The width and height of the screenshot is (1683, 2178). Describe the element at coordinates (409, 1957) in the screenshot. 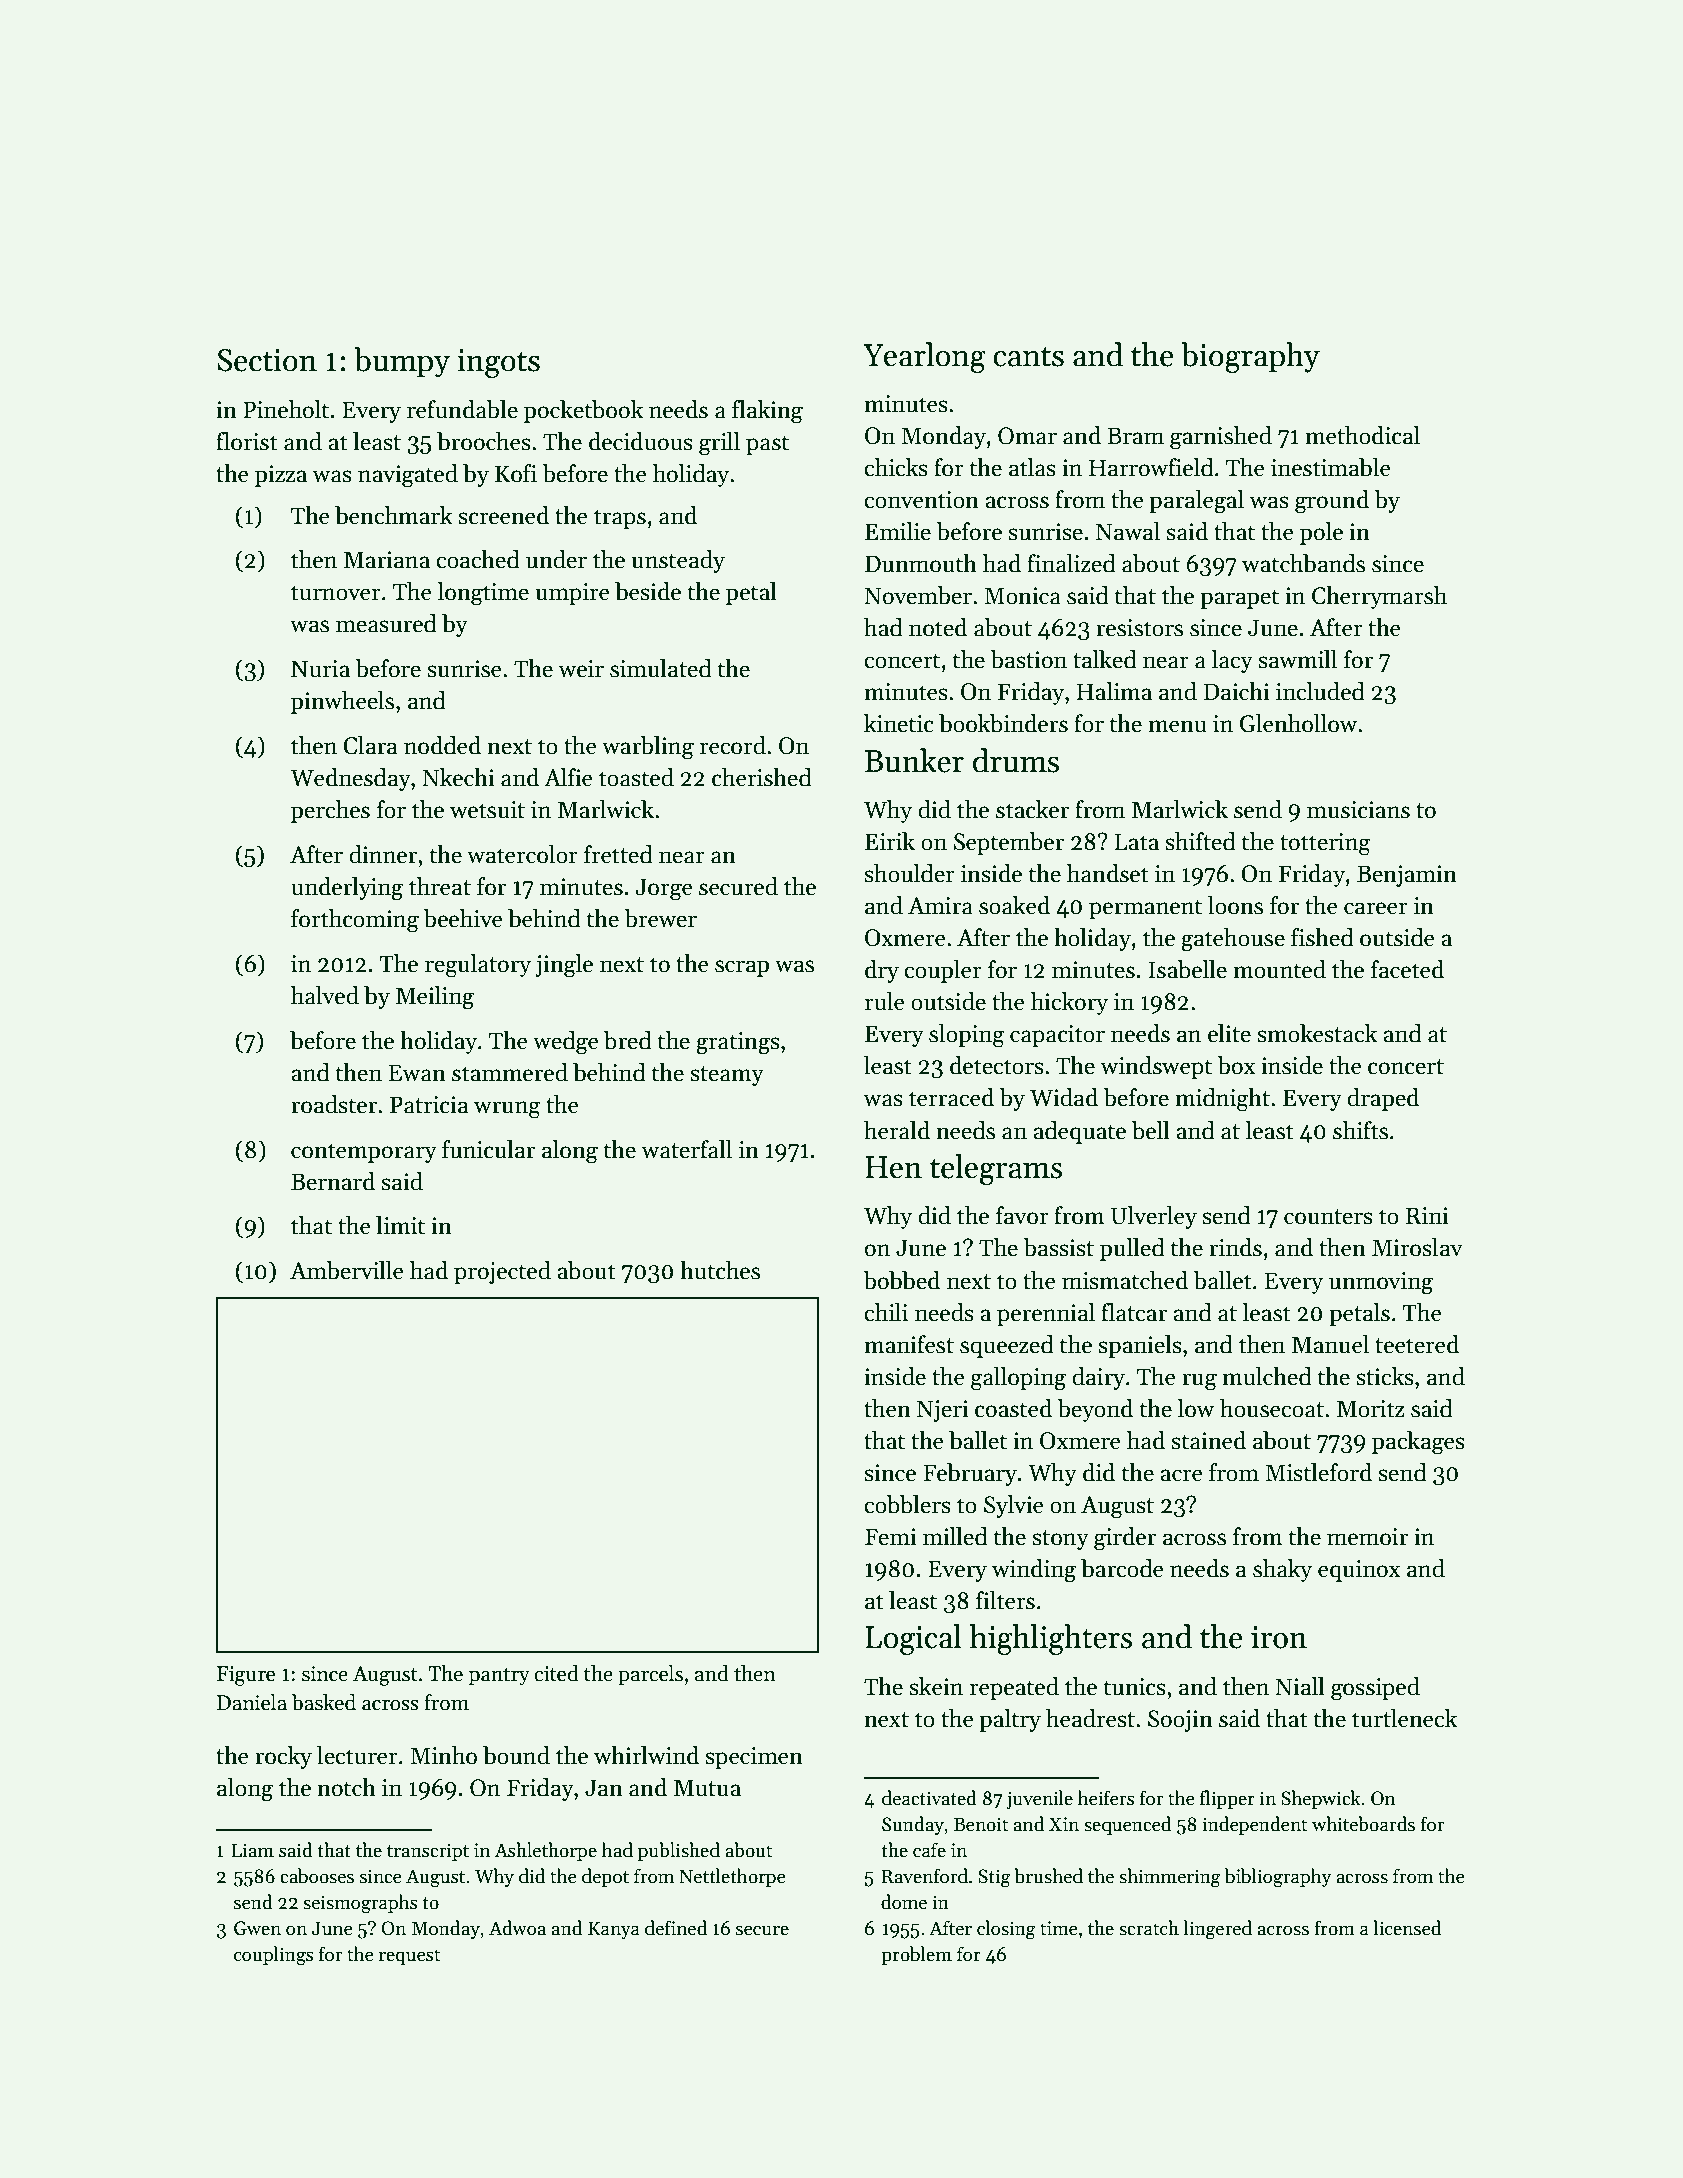

I see `request` at that location.
